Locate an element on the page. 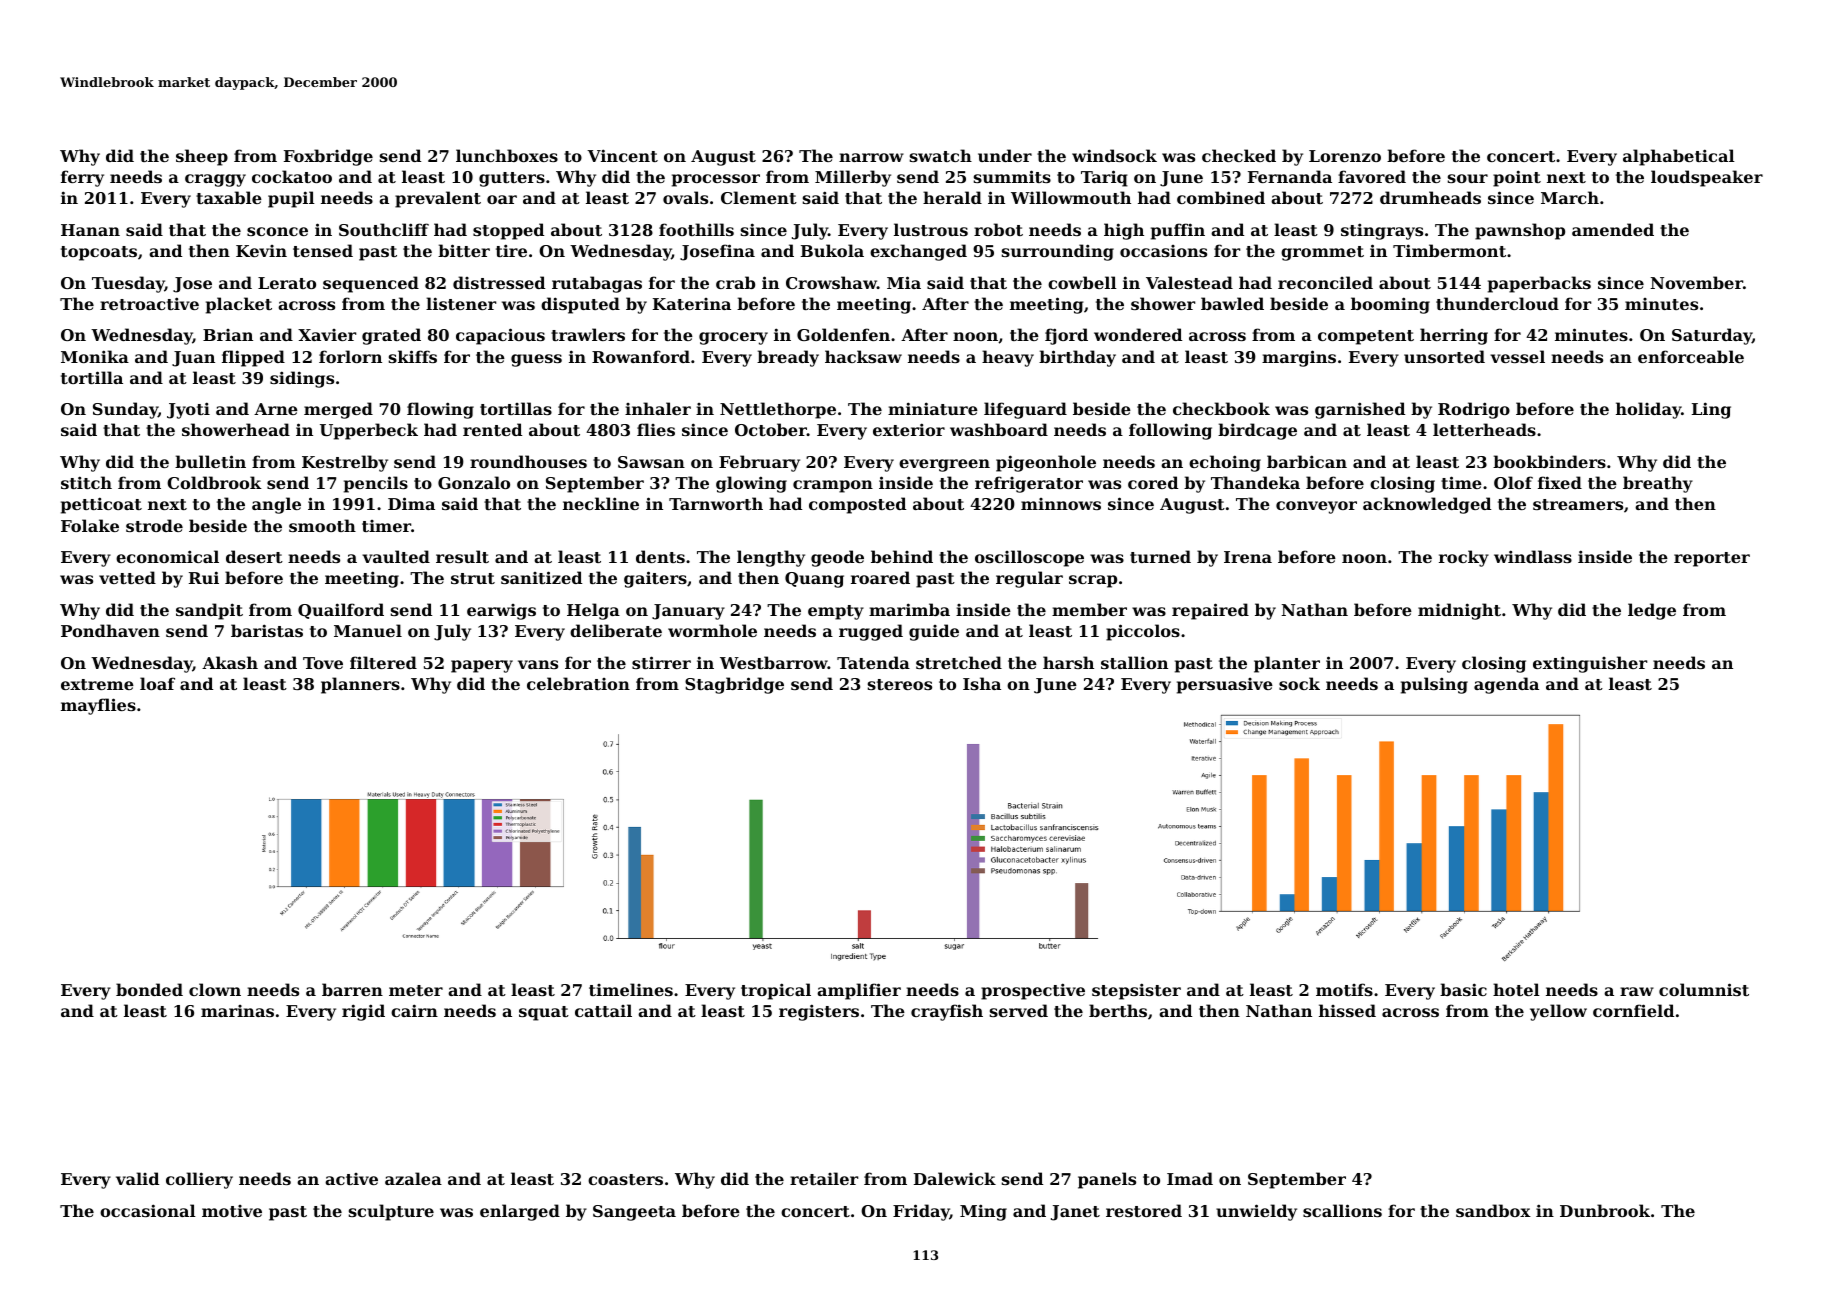  agenda is located at coordinates (1506, 685).
